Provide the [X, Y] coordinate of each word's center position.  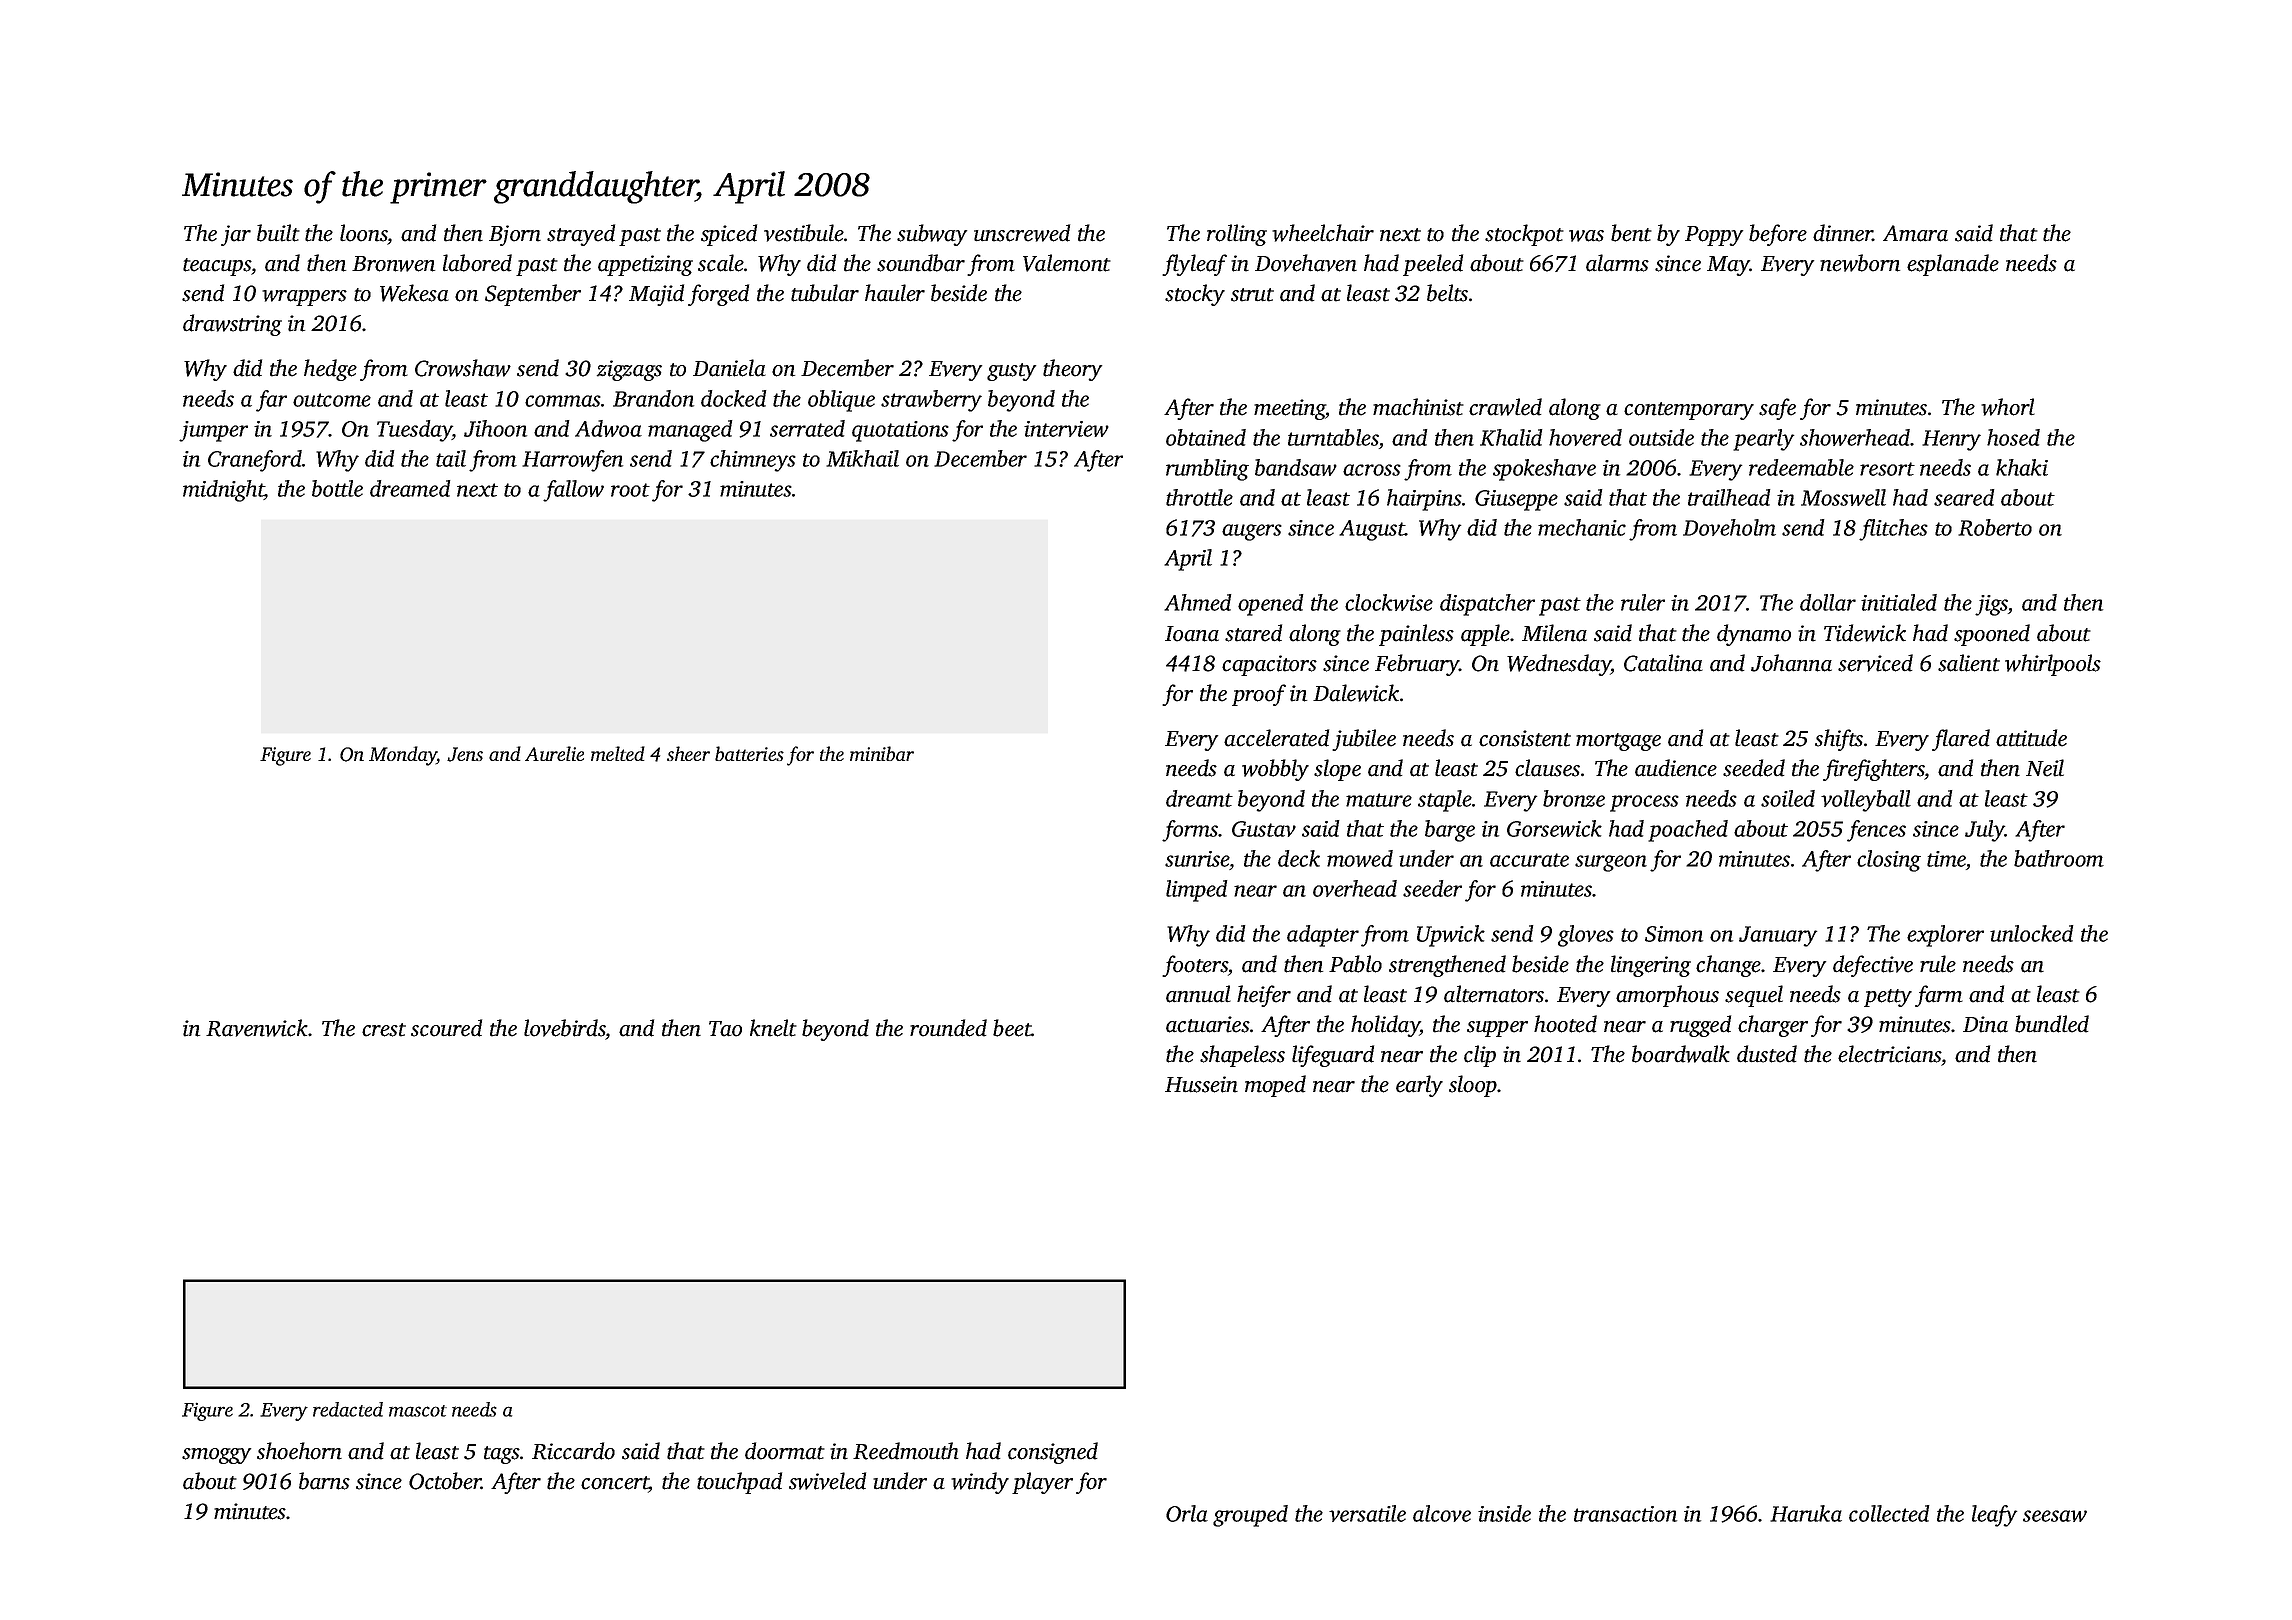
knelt [773, 1028]
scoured [446, 1028]
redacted [348, 1409]
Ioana [1192, 634]
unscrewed [1022, 233]
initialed [1899, 602]
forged [718, 295]
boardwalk [1681, 1054]
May [1728, 266]
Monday [403, 756]
